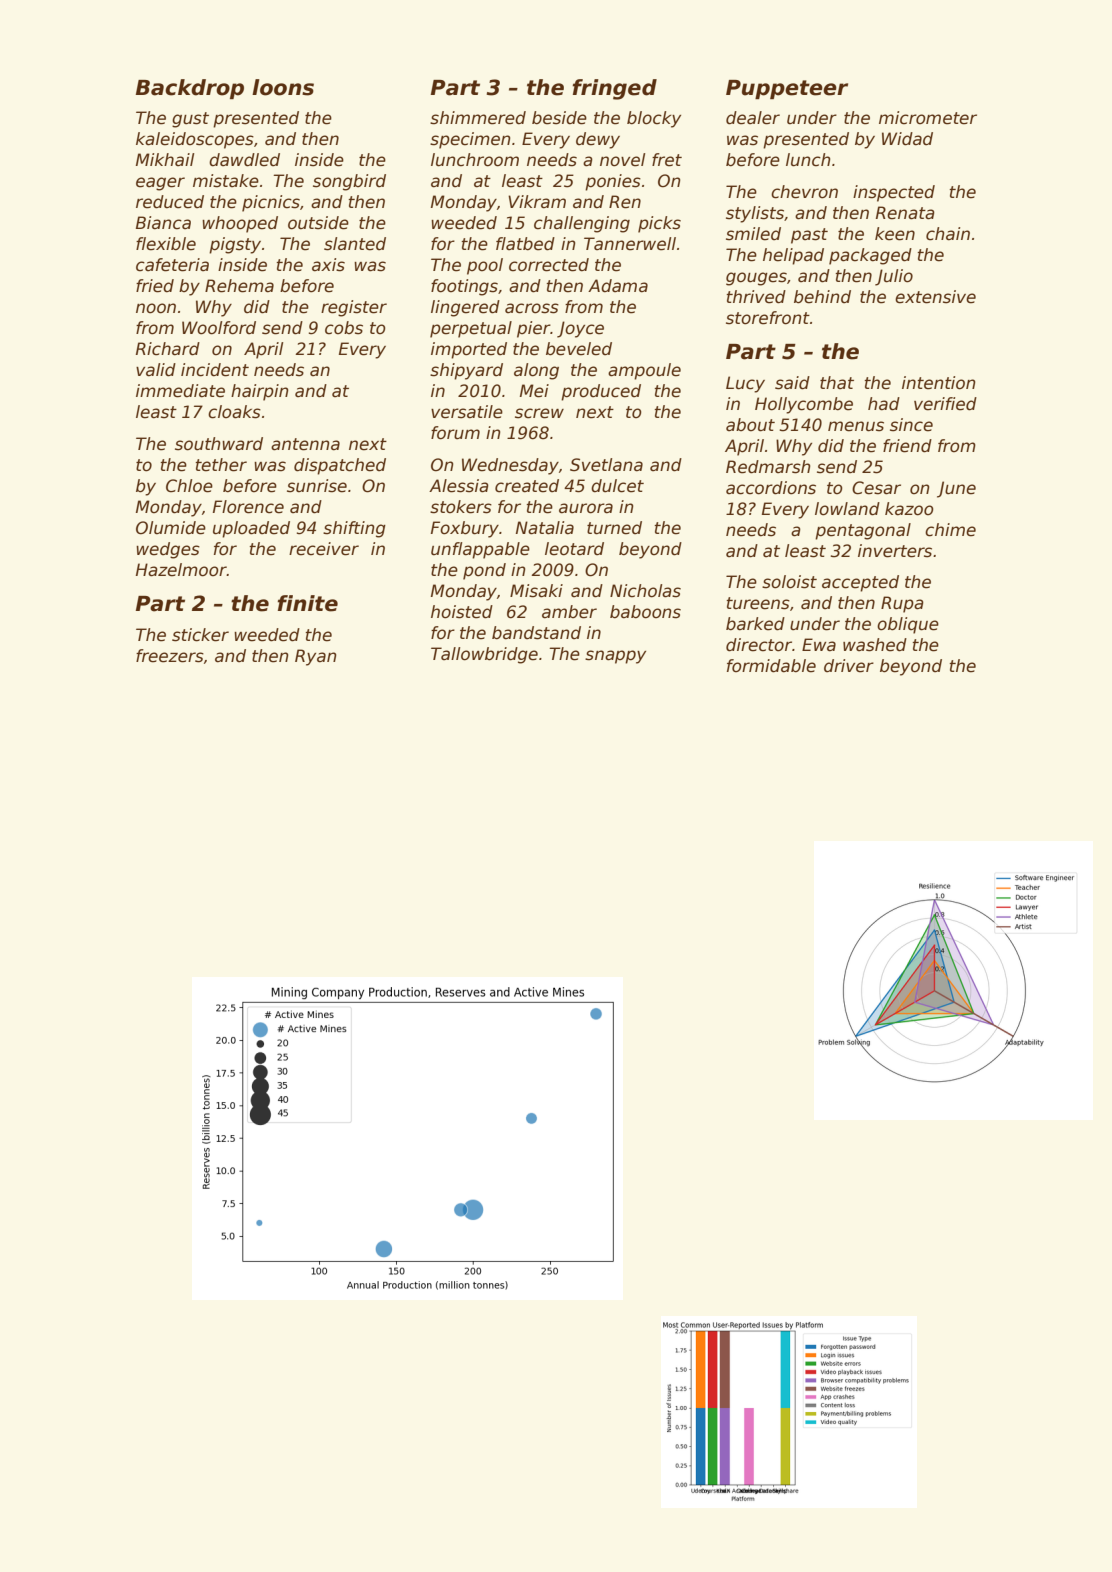 Image resolution: width=1112 pixels, height=1572 pixels. I want to click on Puppeteer, so click(787, 89).
